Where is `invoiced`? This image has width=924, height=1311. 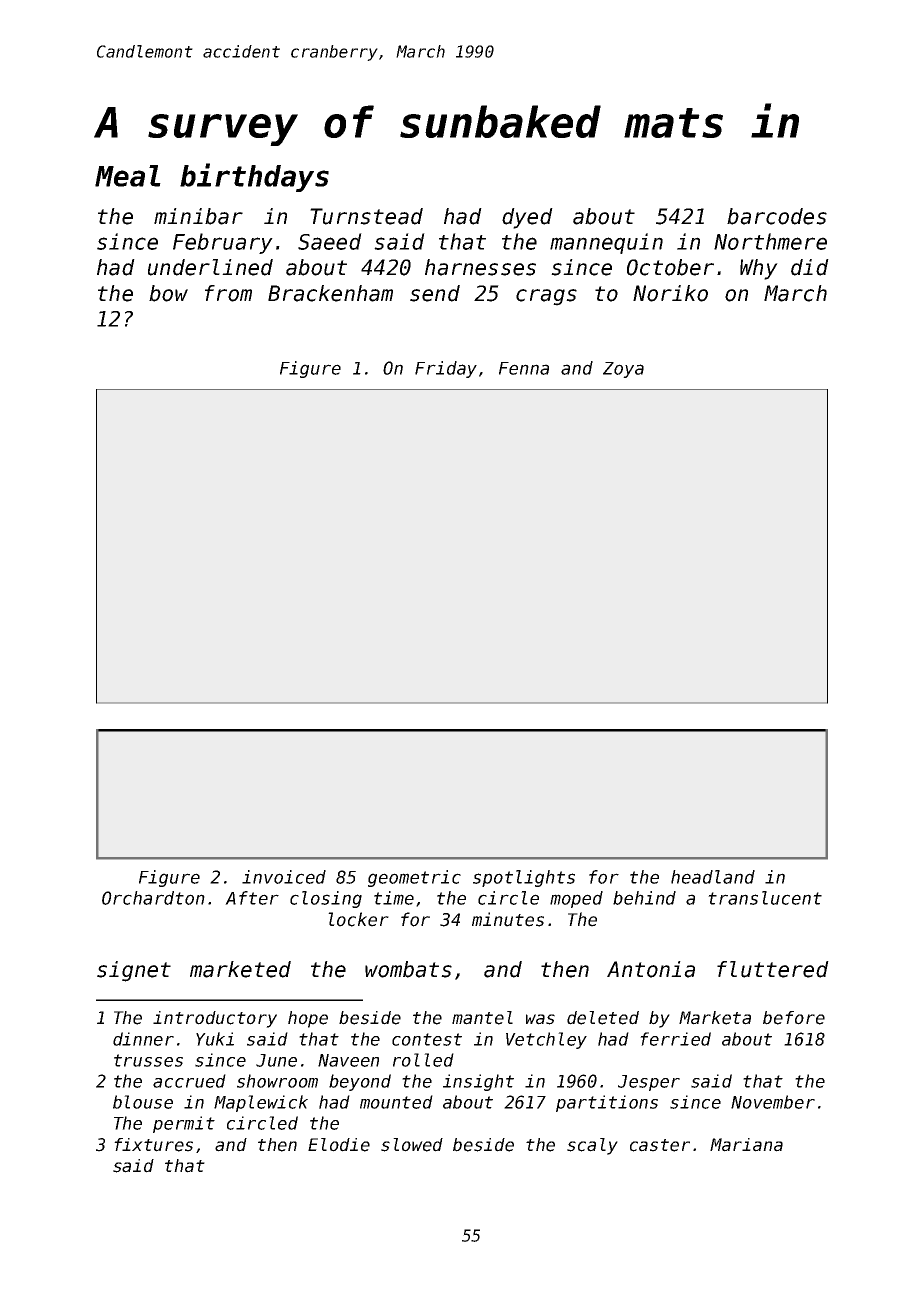 invoiced is located at coordinates (284, 877).
